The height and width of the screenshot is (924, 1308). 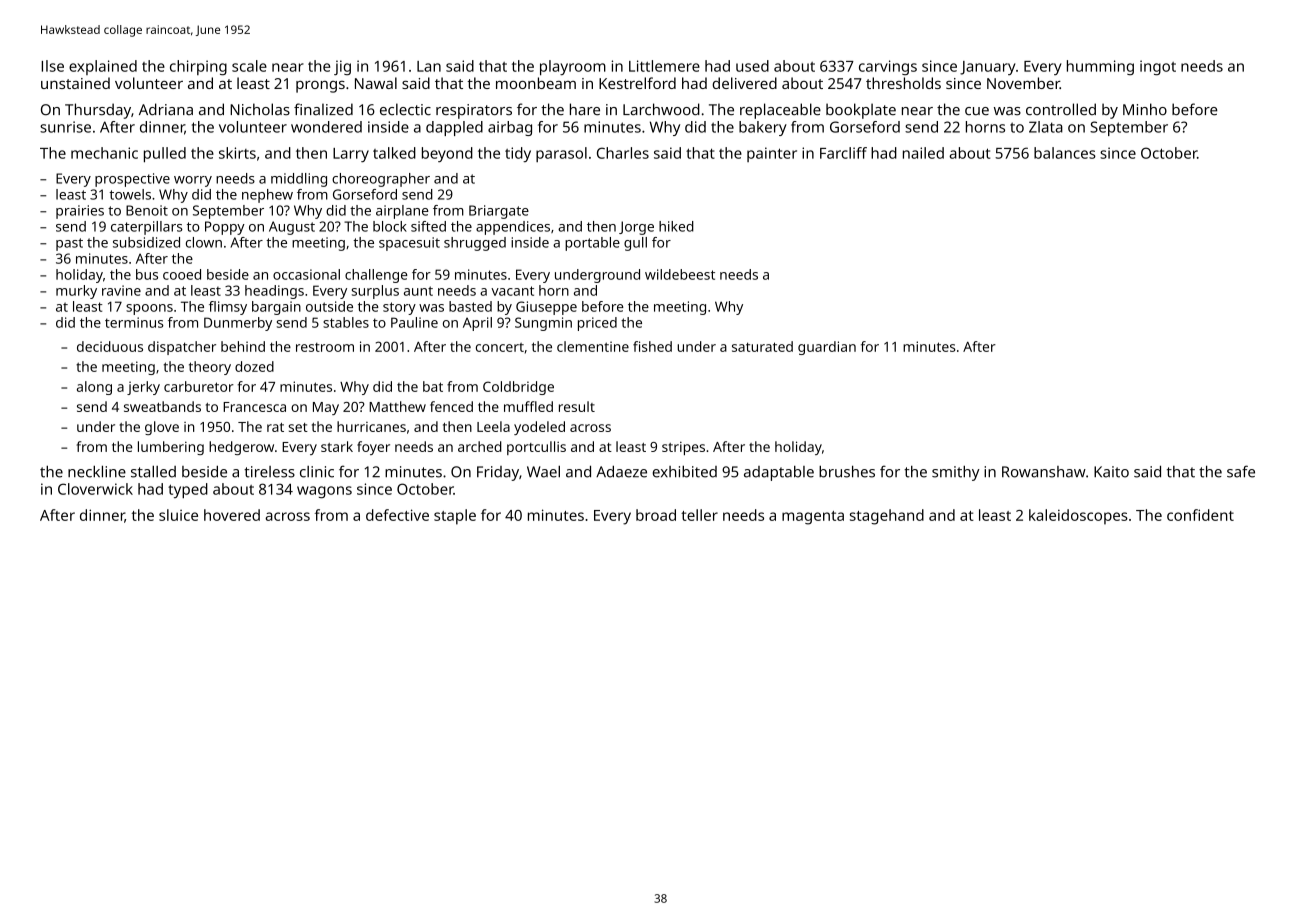 What do you see at coordinates (455, 517) in the screenshot?
I see `staple` at bounding box center [455, 517].
